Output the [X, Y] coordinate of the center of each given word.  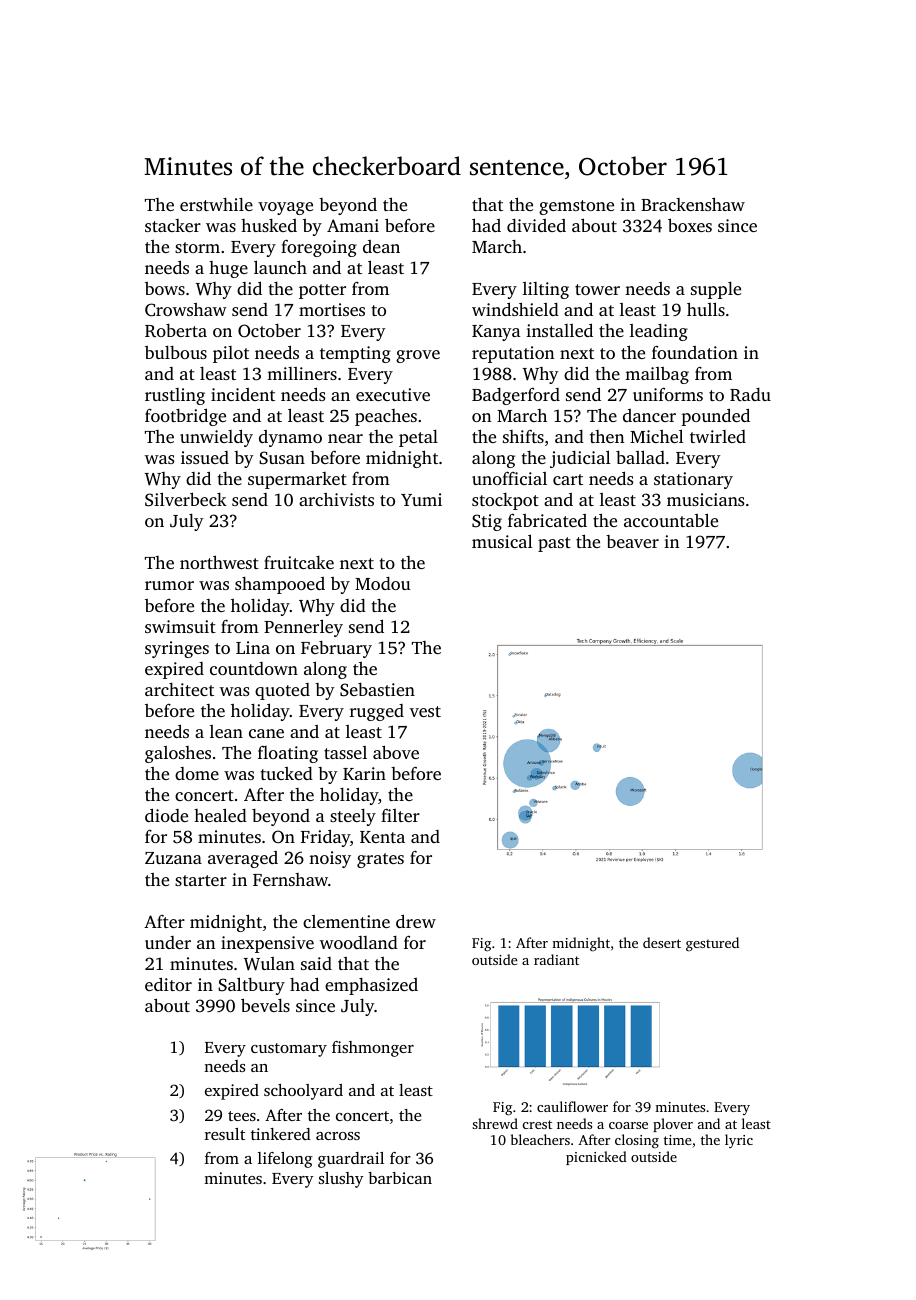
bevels [265, 1005]
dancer [649, 415]
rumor [169, 585]
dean [381, 246]
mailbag [657, 375]
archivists [336, 499]
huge [228, 269]
